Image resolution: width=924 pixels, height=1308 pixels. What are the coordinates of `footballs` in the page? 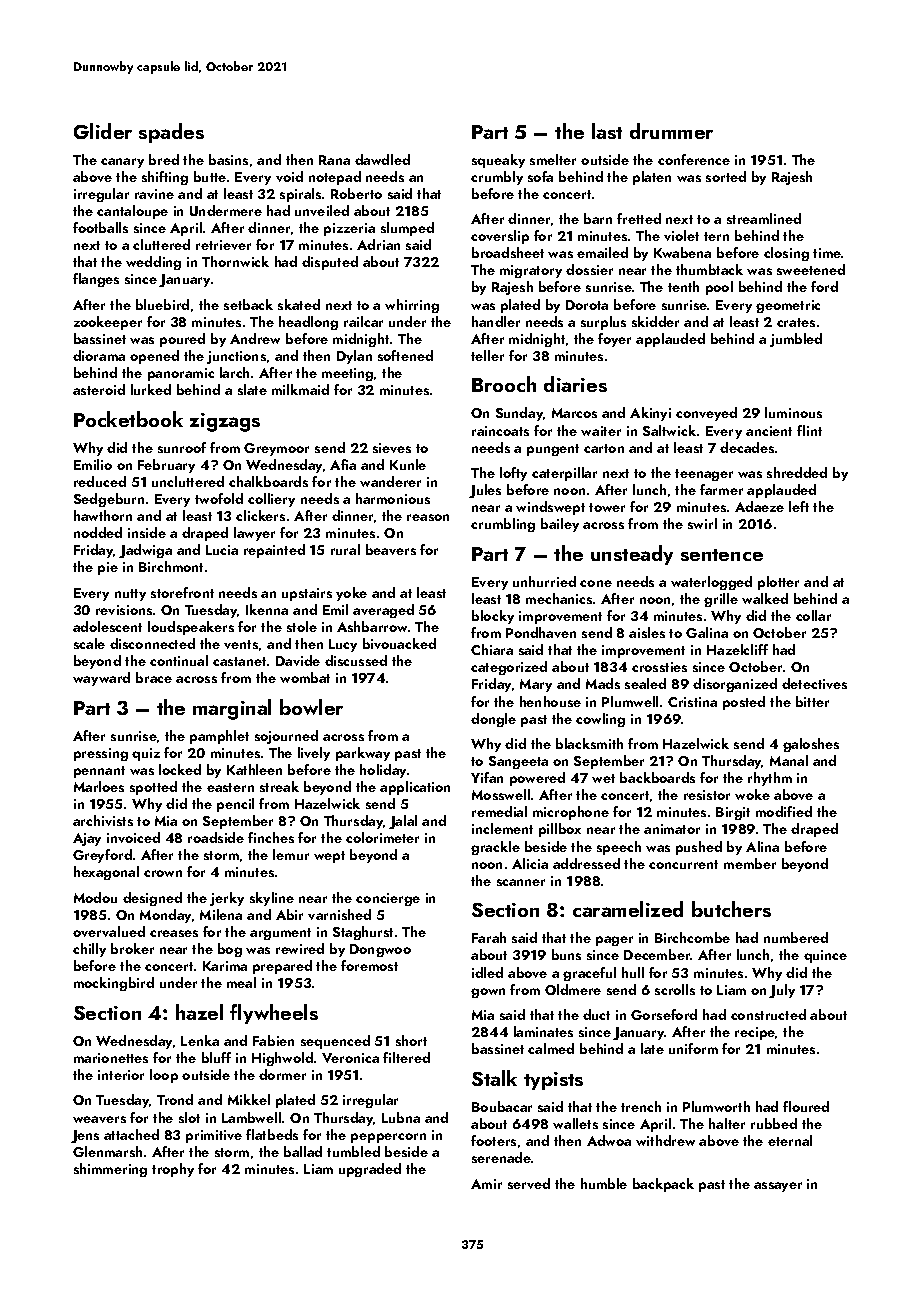 It's located at (100, 227).
